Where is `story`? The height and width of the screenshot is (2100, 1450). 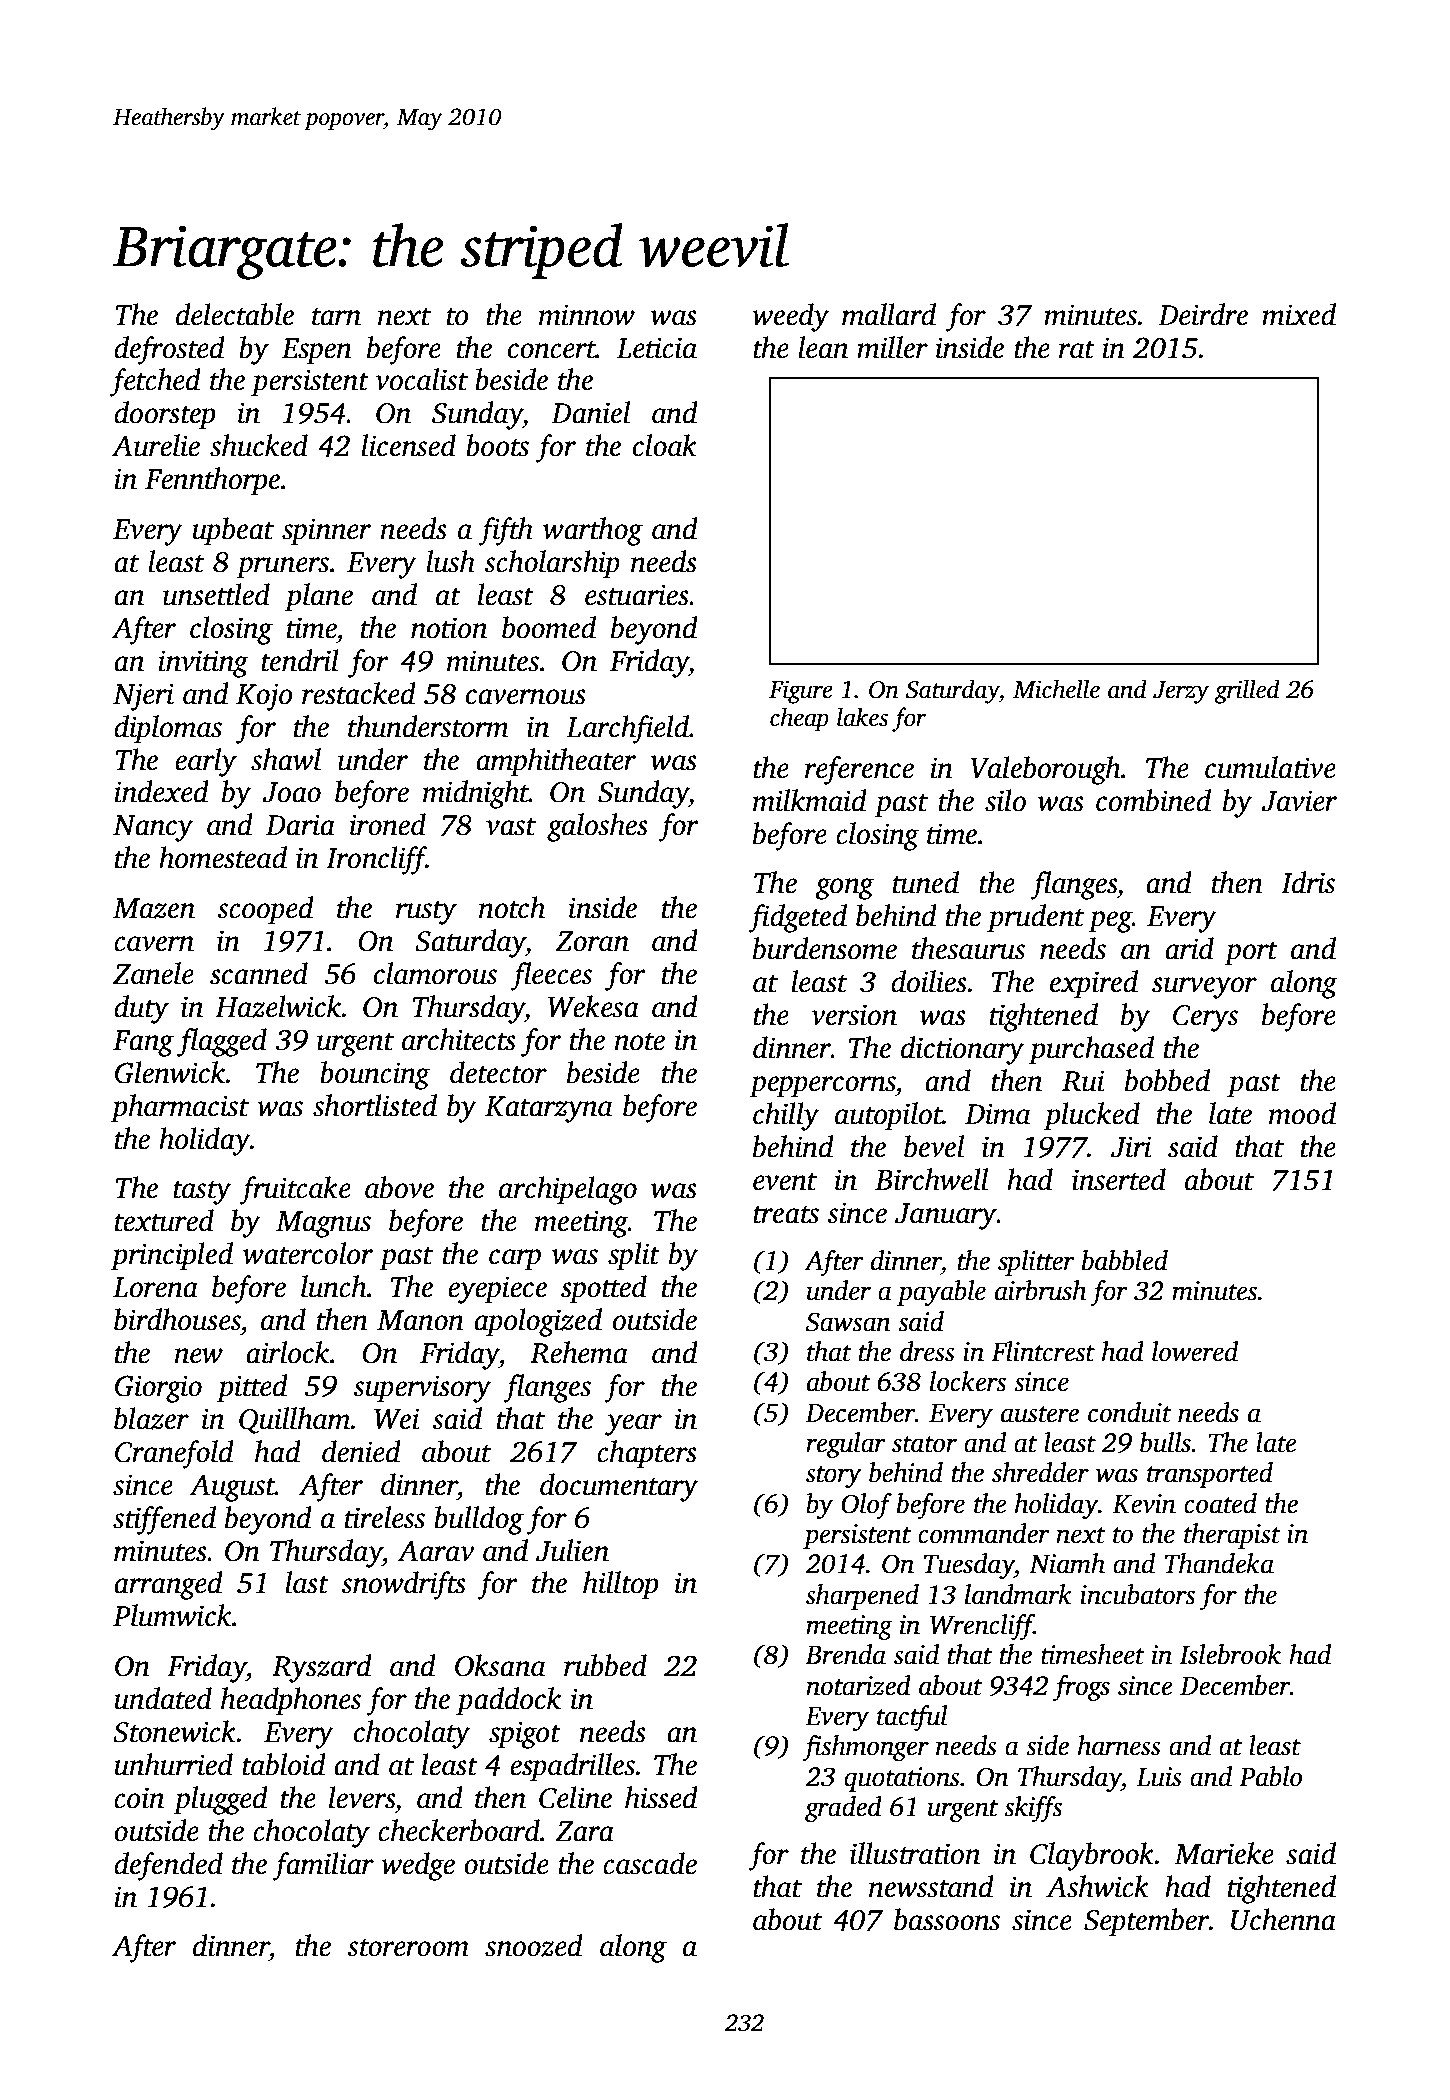
story is located at coordinates (834, 1477).
